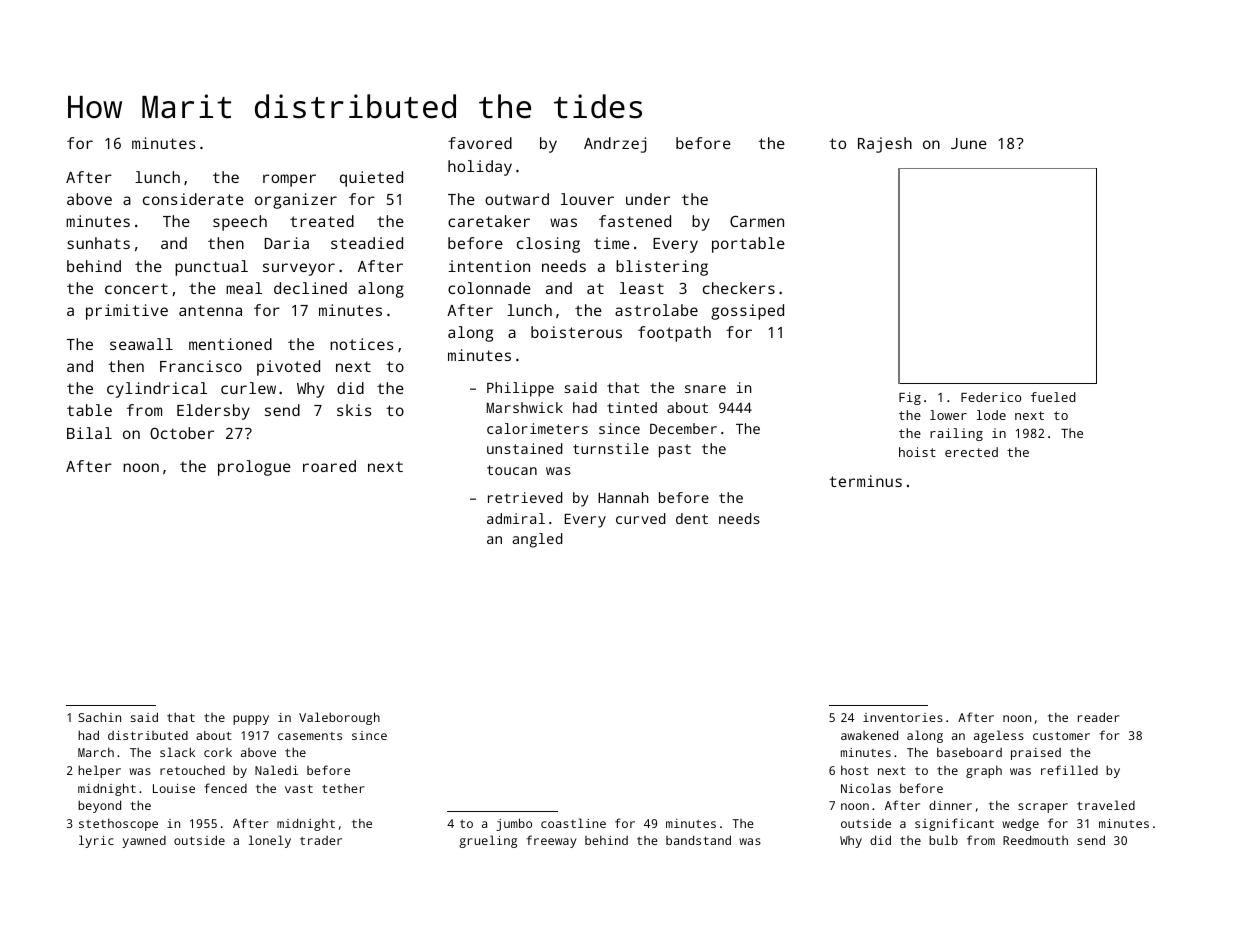 The height and width of the screenshot is (952, 1233). Describe the element at coordinates (587, 199) in the screenshot. I see `louver` at that location.
